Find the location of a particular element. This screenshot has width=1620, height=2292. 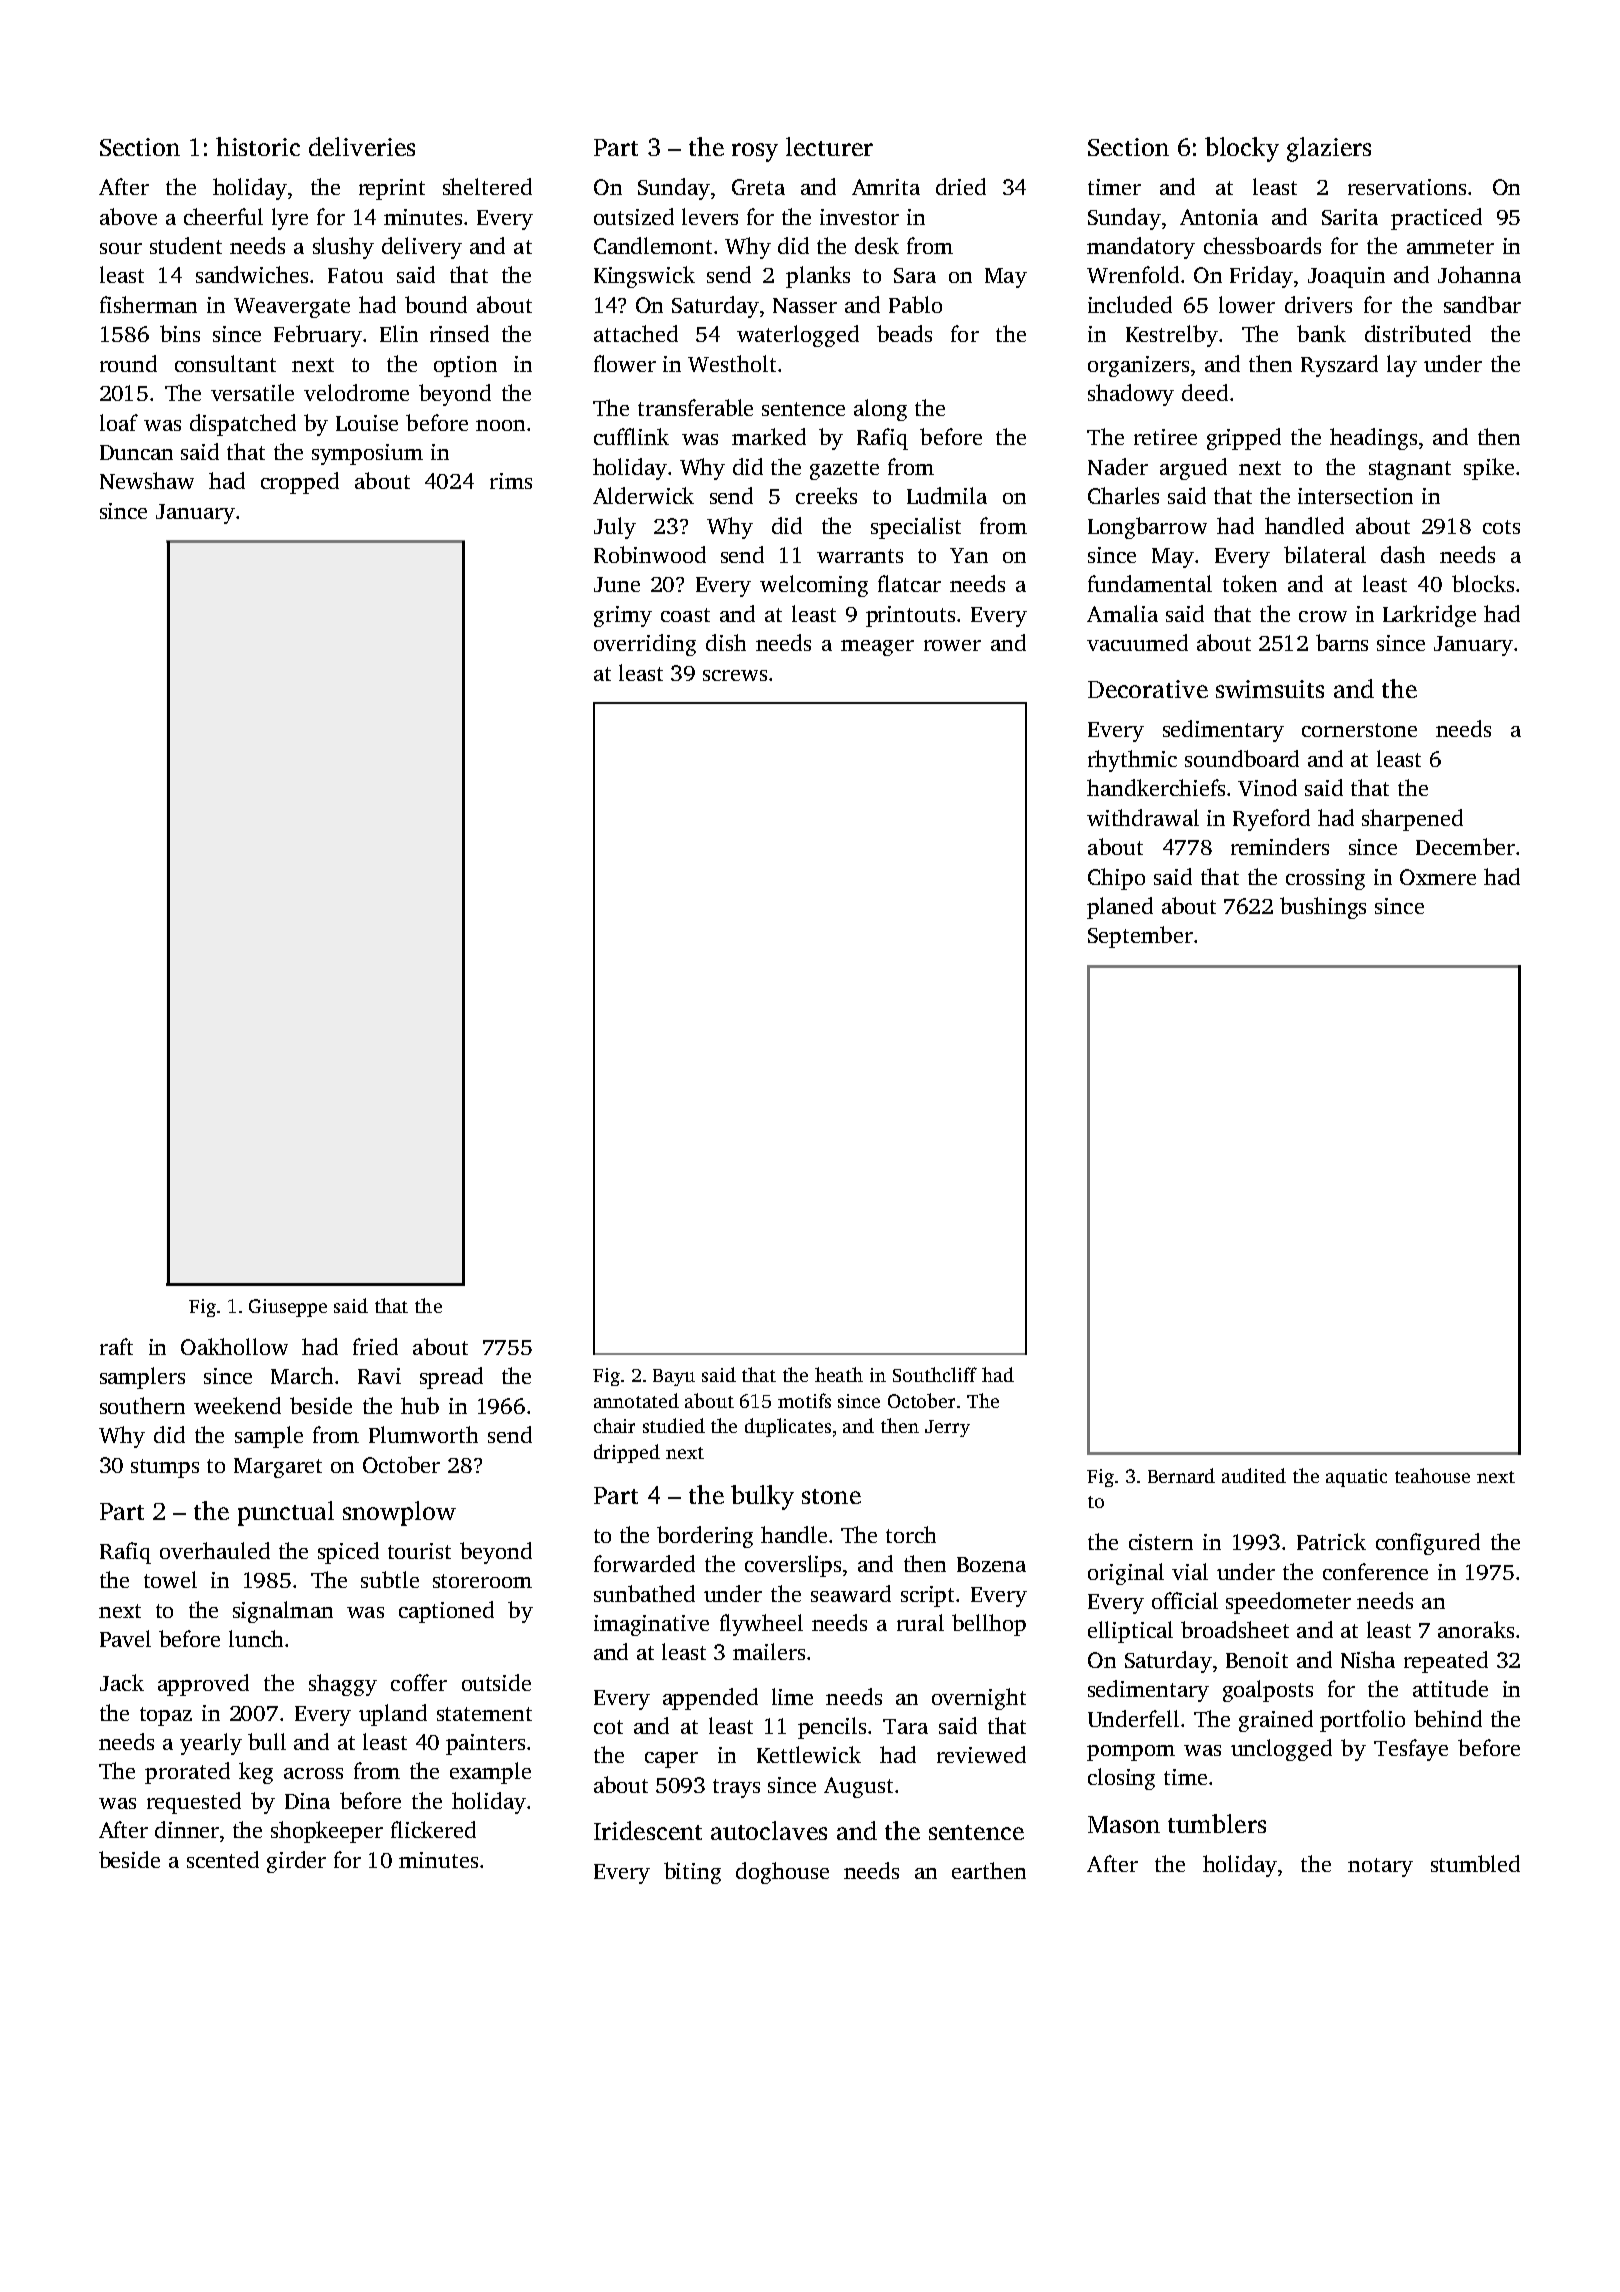

historic is located at coordinates (258, 146).
